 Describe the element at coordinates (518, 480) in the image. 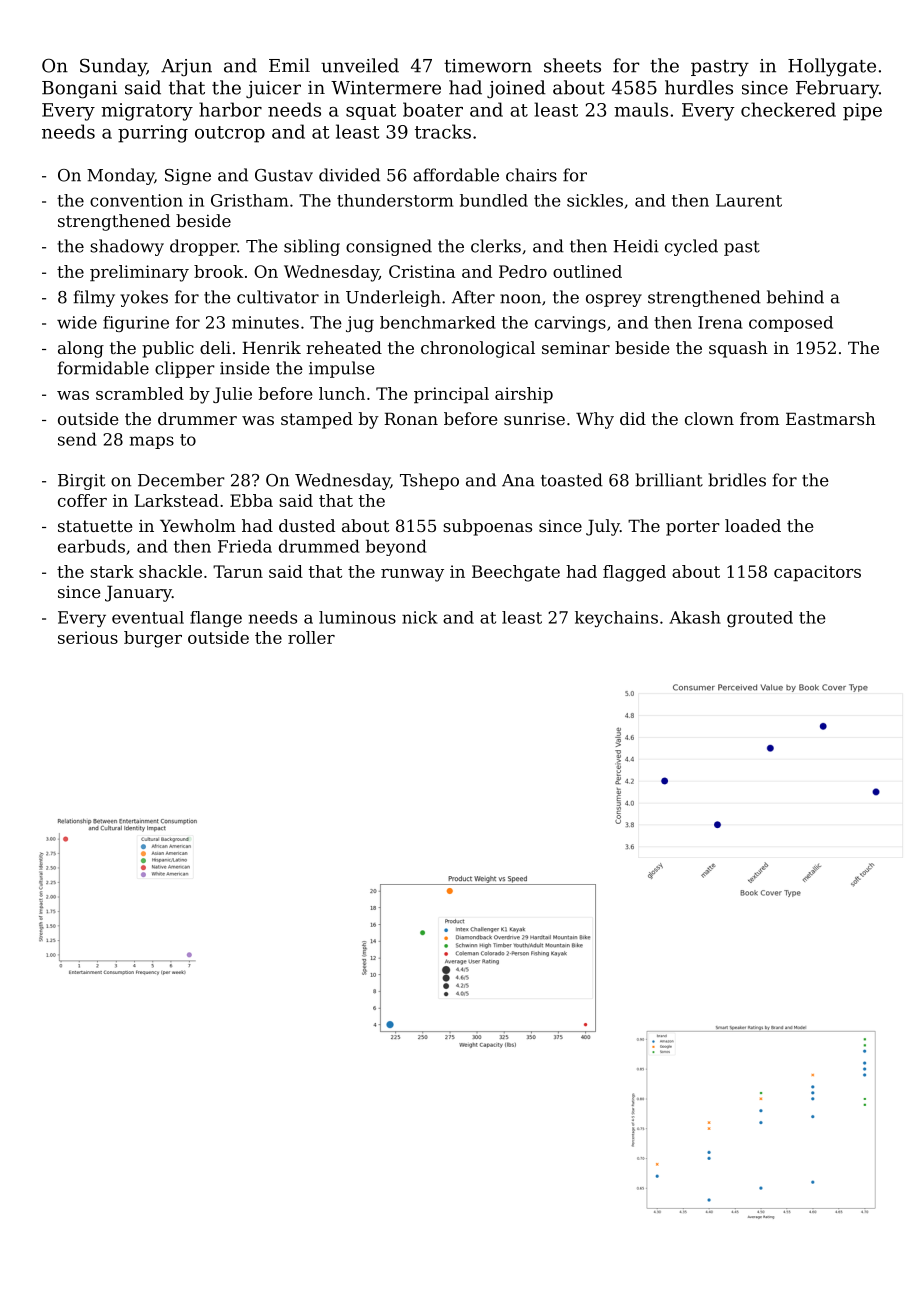

I see `Ana` at that location.
